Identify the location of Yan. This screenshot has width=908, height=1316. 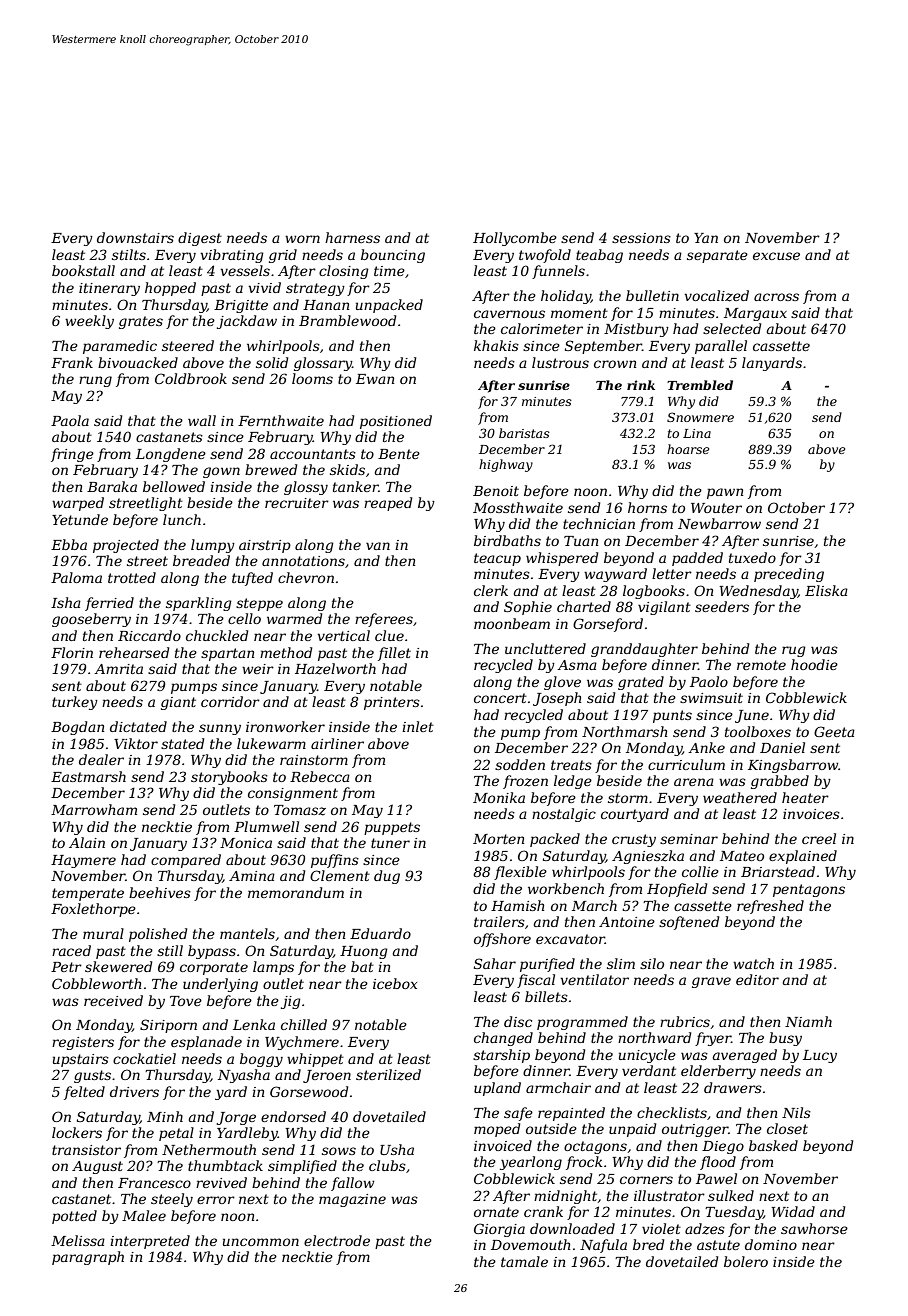
(706, 238).
